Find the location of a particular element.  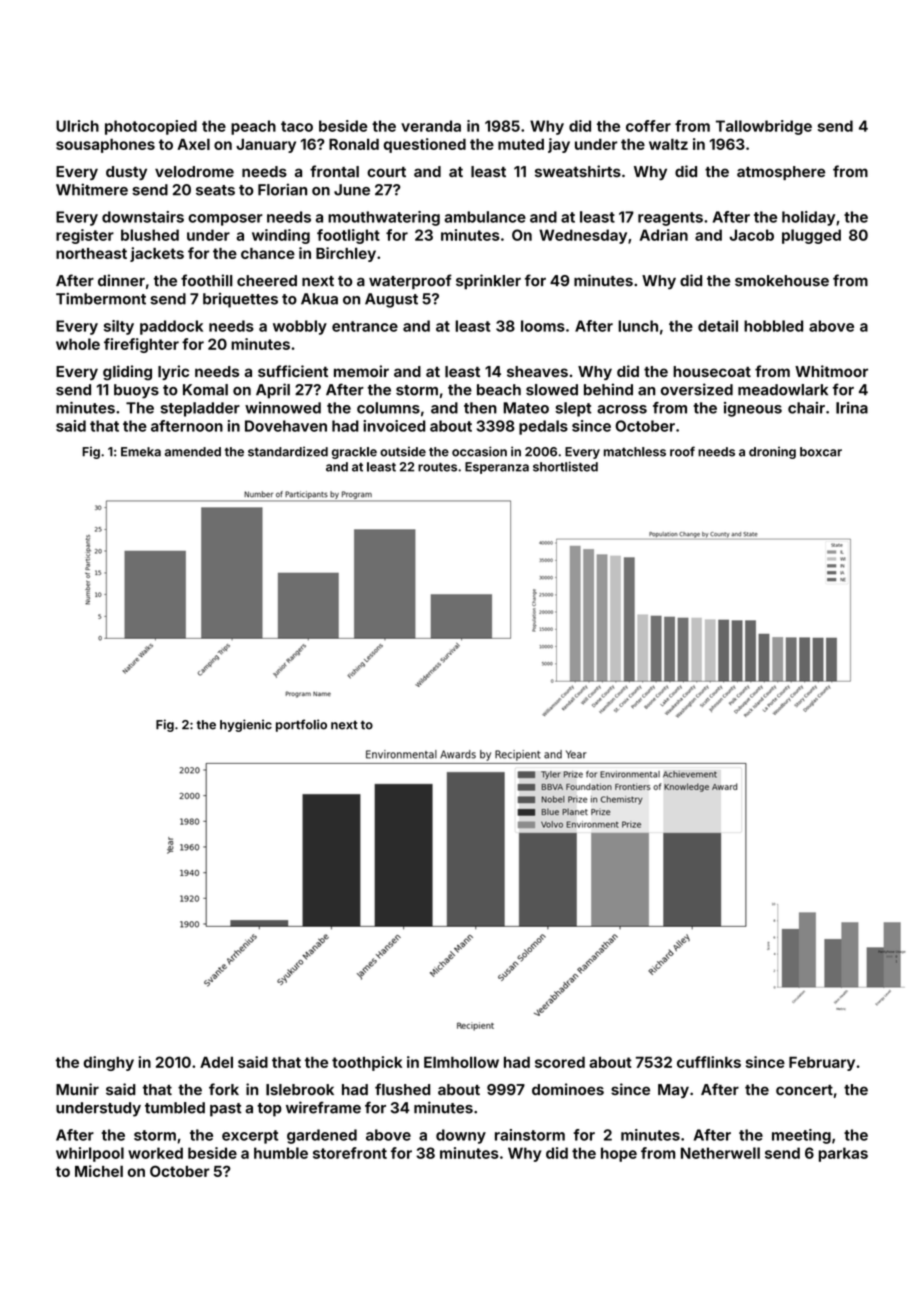

storefront is located at coordinates (350, 1153).
